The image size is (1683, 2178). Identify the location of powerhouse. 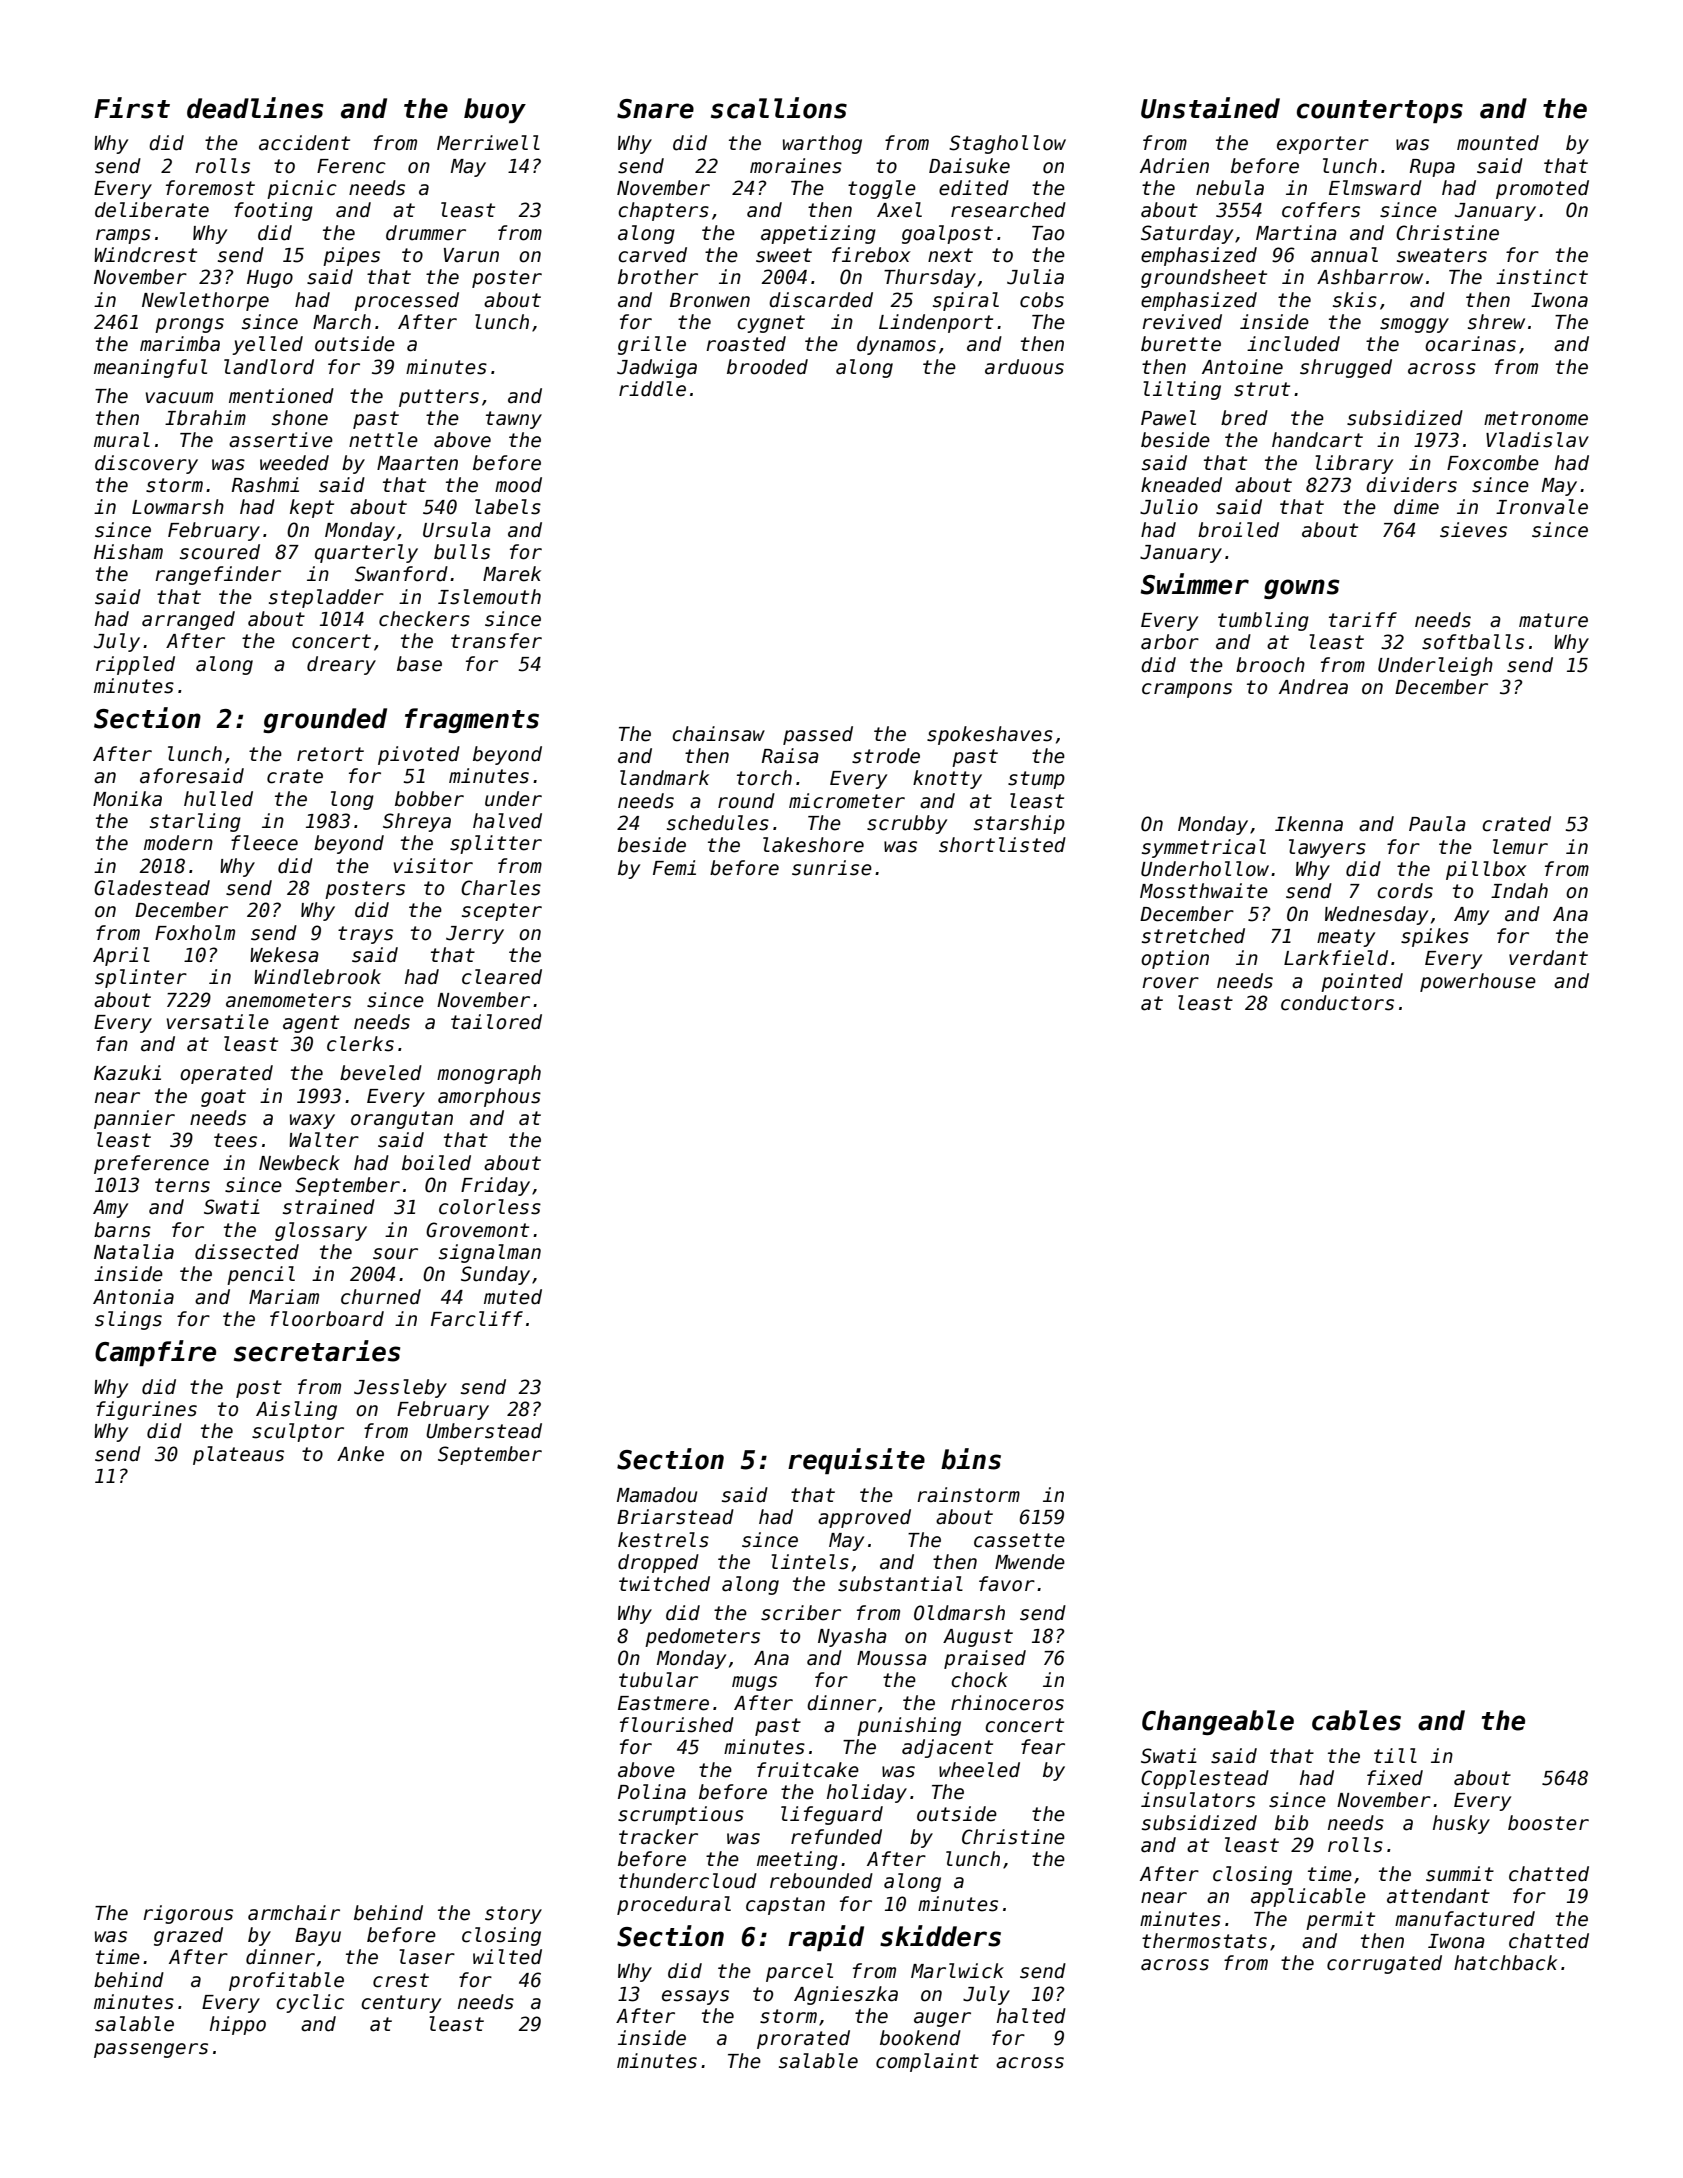
(1478, 982).
